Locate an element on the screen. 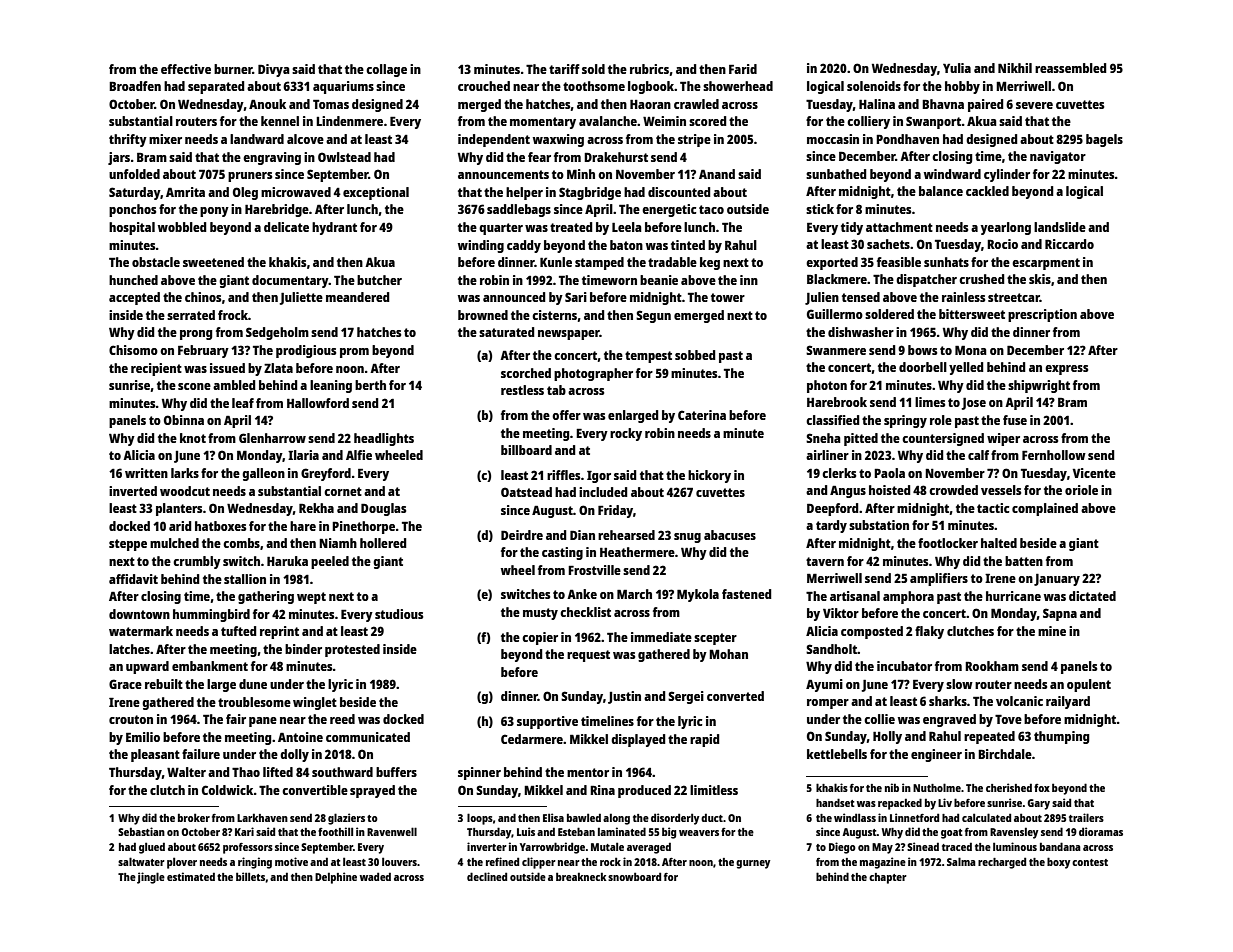 This screenshot has height=952, width=1233. jingle is located at coordinates (151, 878).
